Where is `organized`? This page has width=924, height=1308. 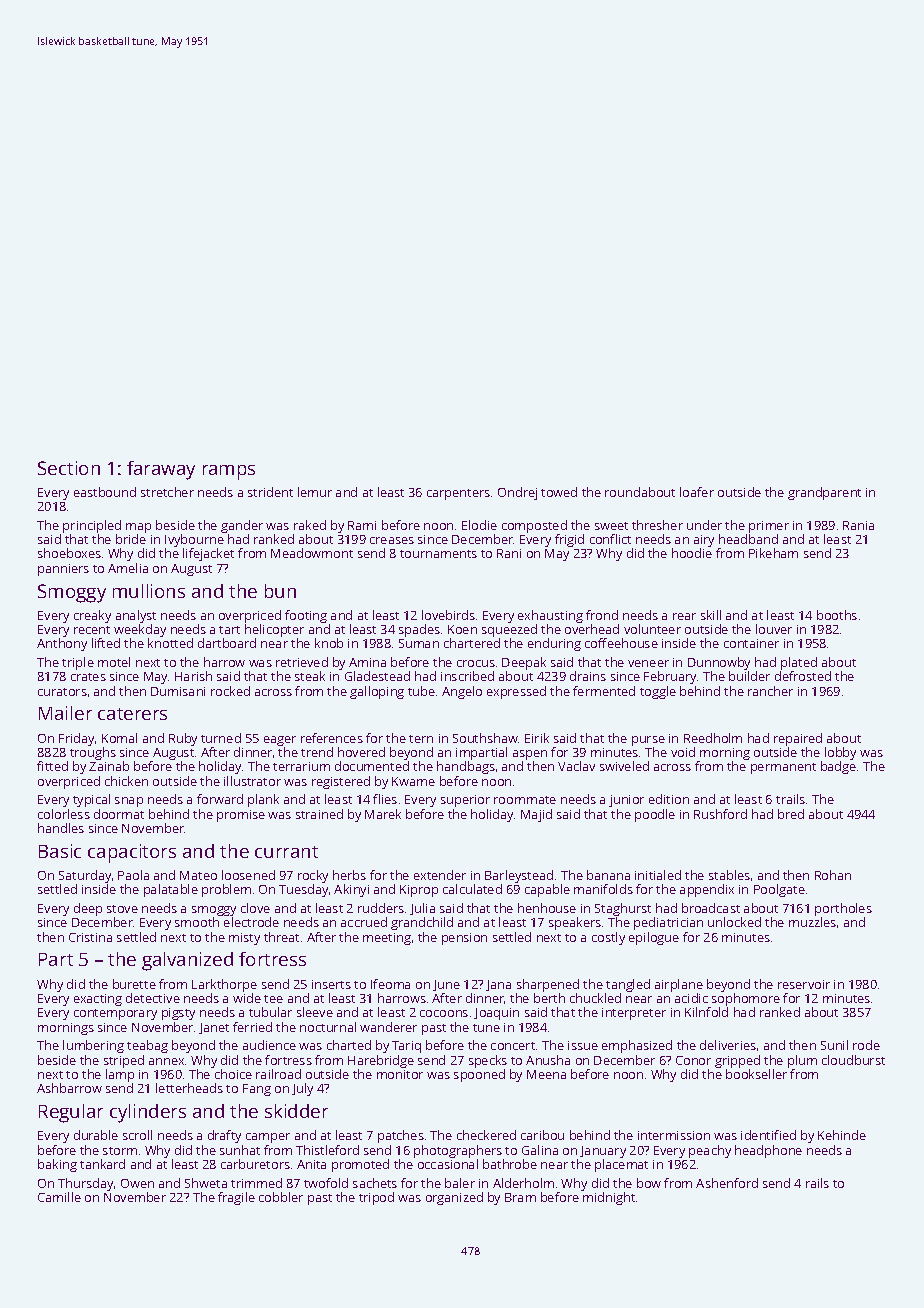 organized is located at coordinates (454, 1198).
